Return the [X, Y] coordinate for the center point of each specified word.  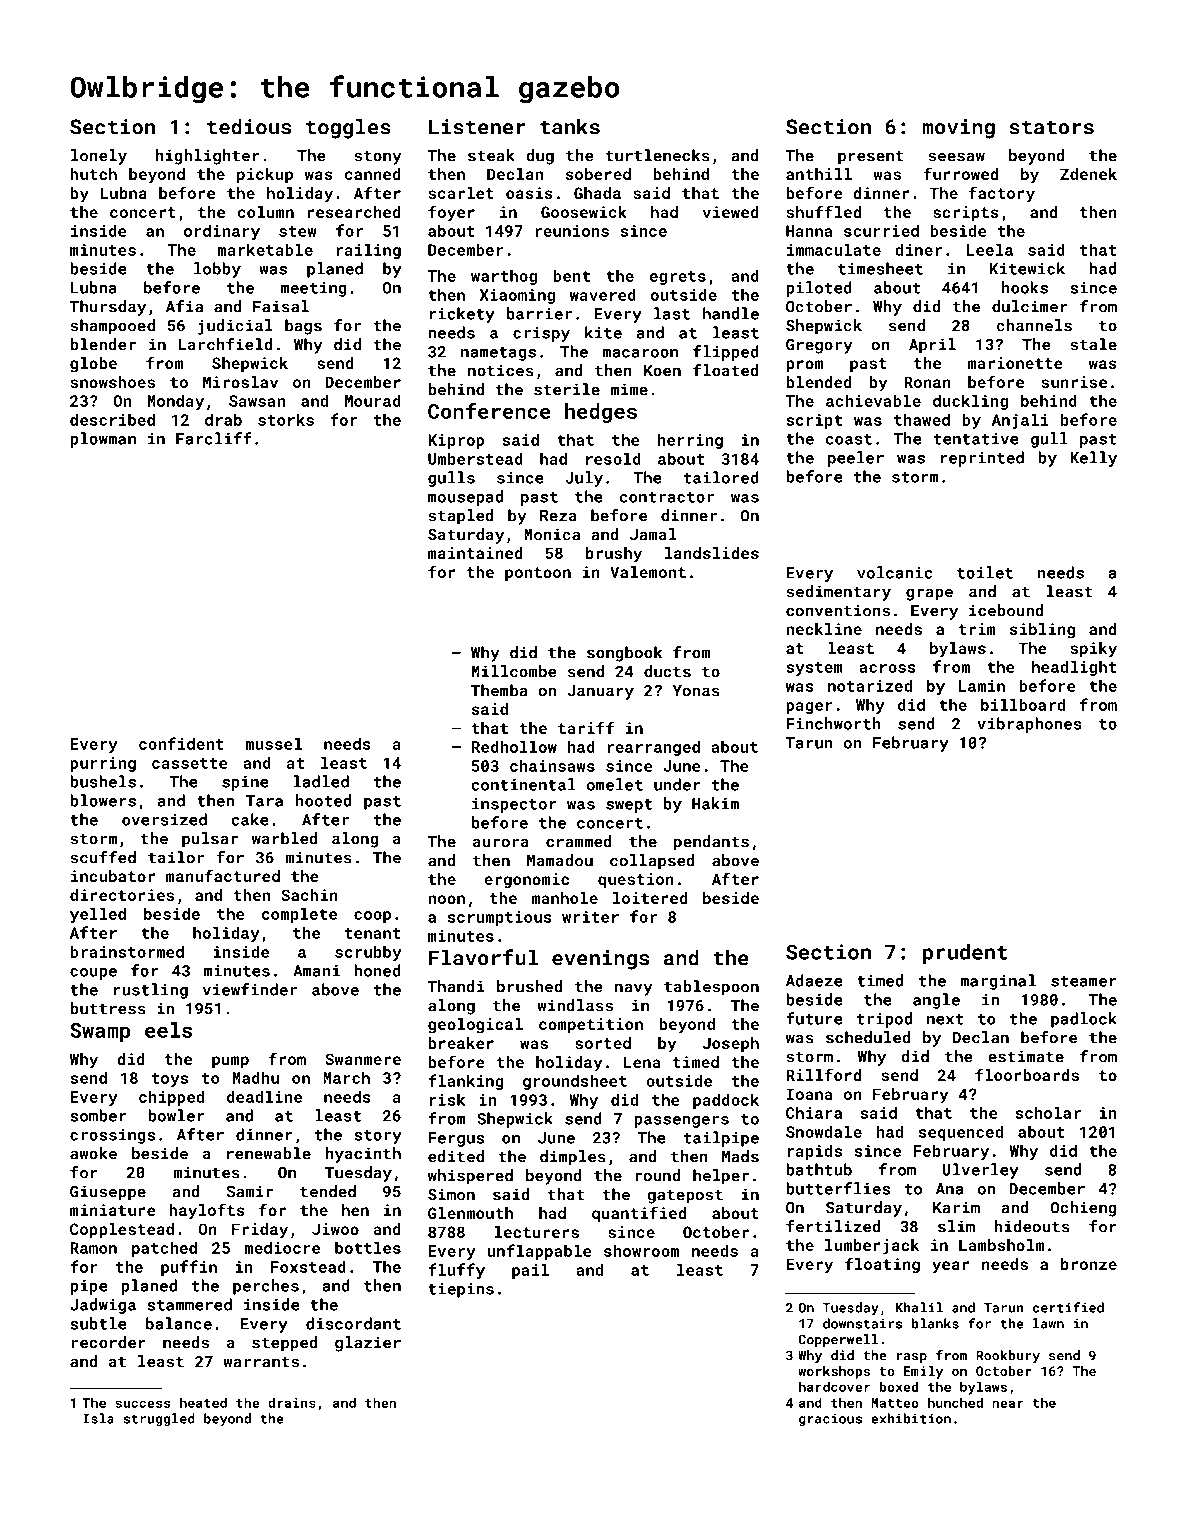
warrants [261, 1362]
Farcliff [214, 438]
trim [977, 629]
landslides [712, 553]
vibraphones [1029, 725]
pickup [265, 175]
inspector [514, 805]
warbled [285, 838]
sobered [598, 174]
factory [1001, 194]
